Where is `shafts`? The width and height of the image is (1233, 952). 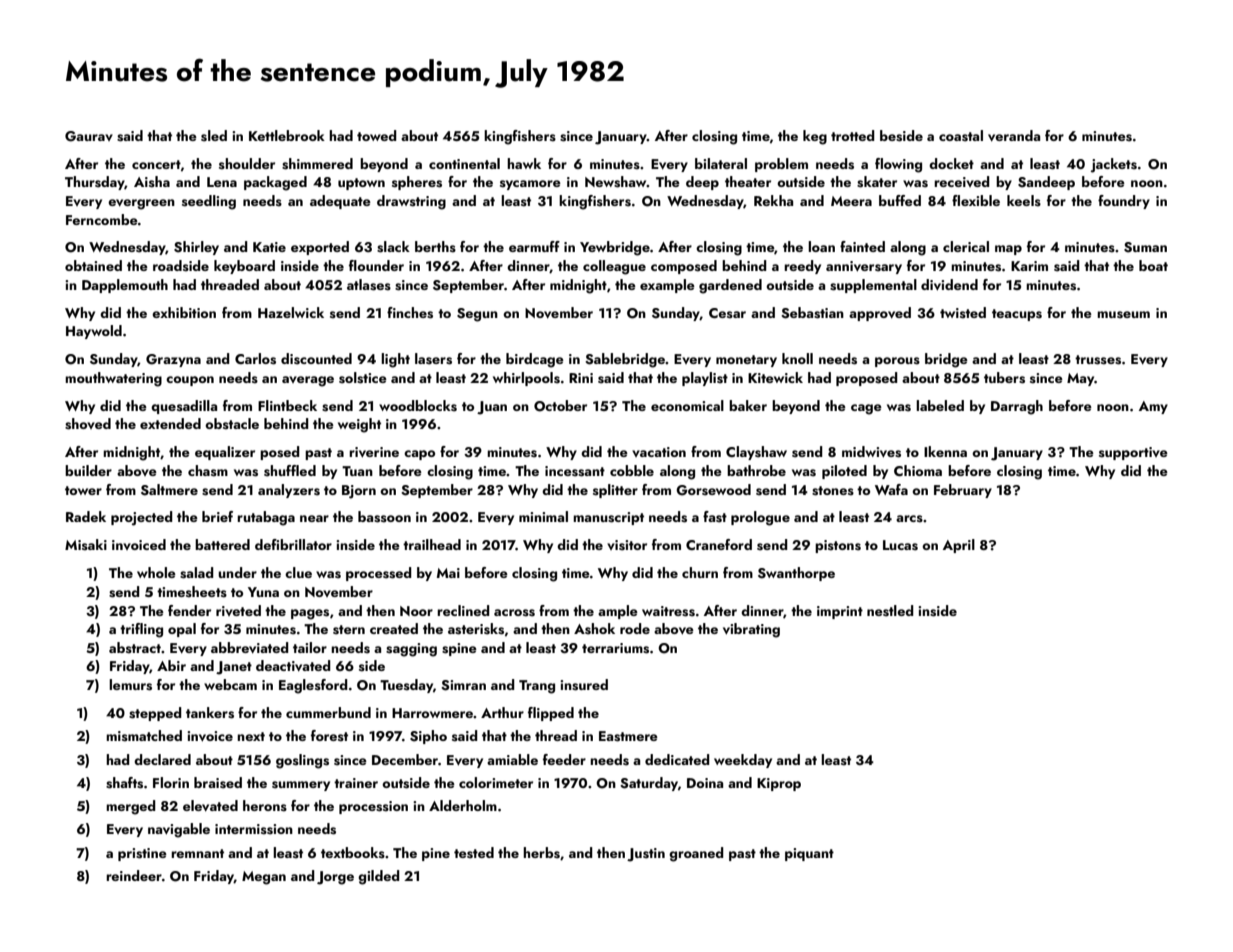 shafts is located at coordinates (124, 783).
